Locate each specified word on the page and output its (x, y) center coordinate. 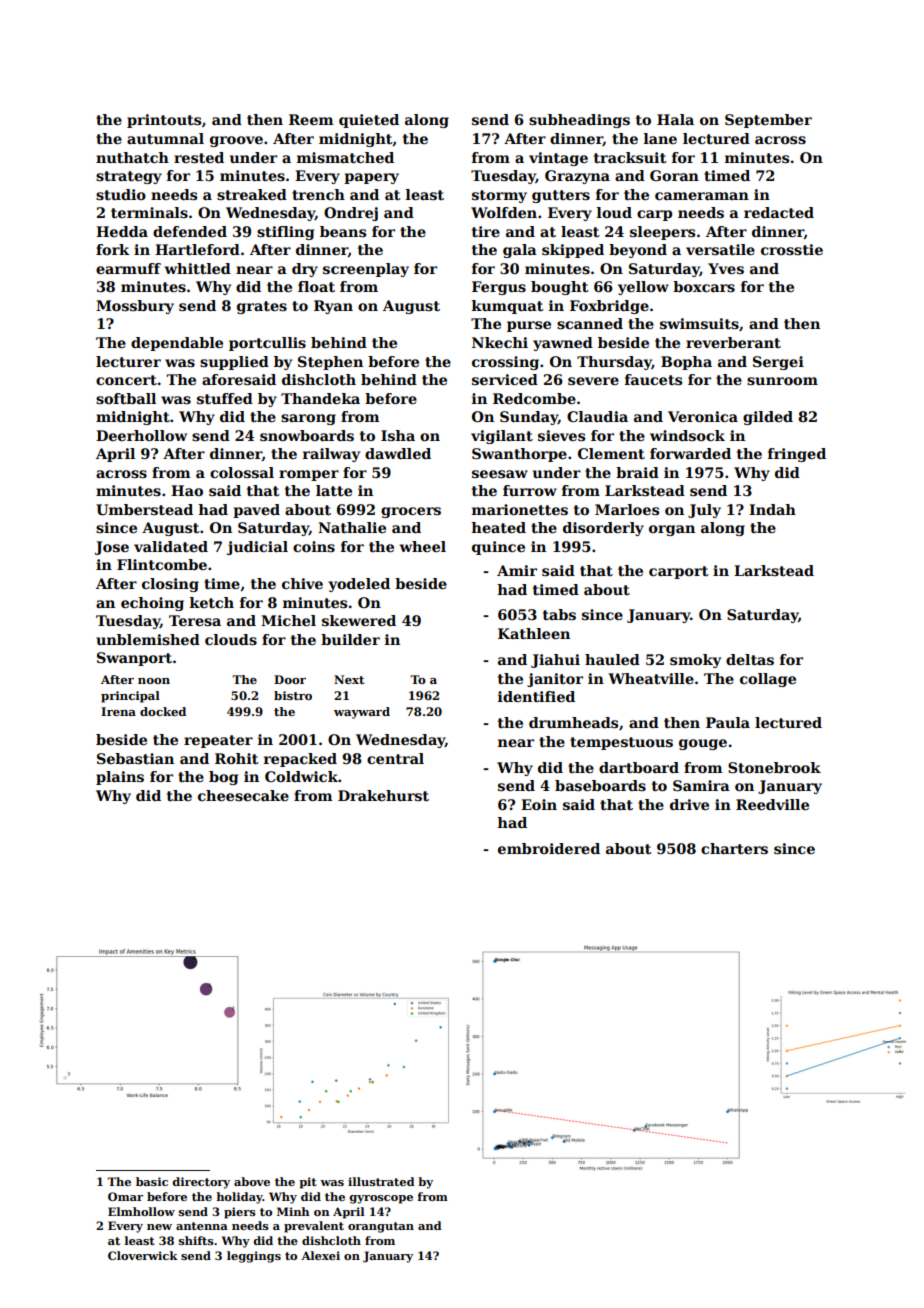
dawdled (398, 453)
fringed (797, 455)
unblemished (148, 639)
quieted (369, 121)
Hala (675, 119)
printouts (164, 121)
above (252, 1181)
